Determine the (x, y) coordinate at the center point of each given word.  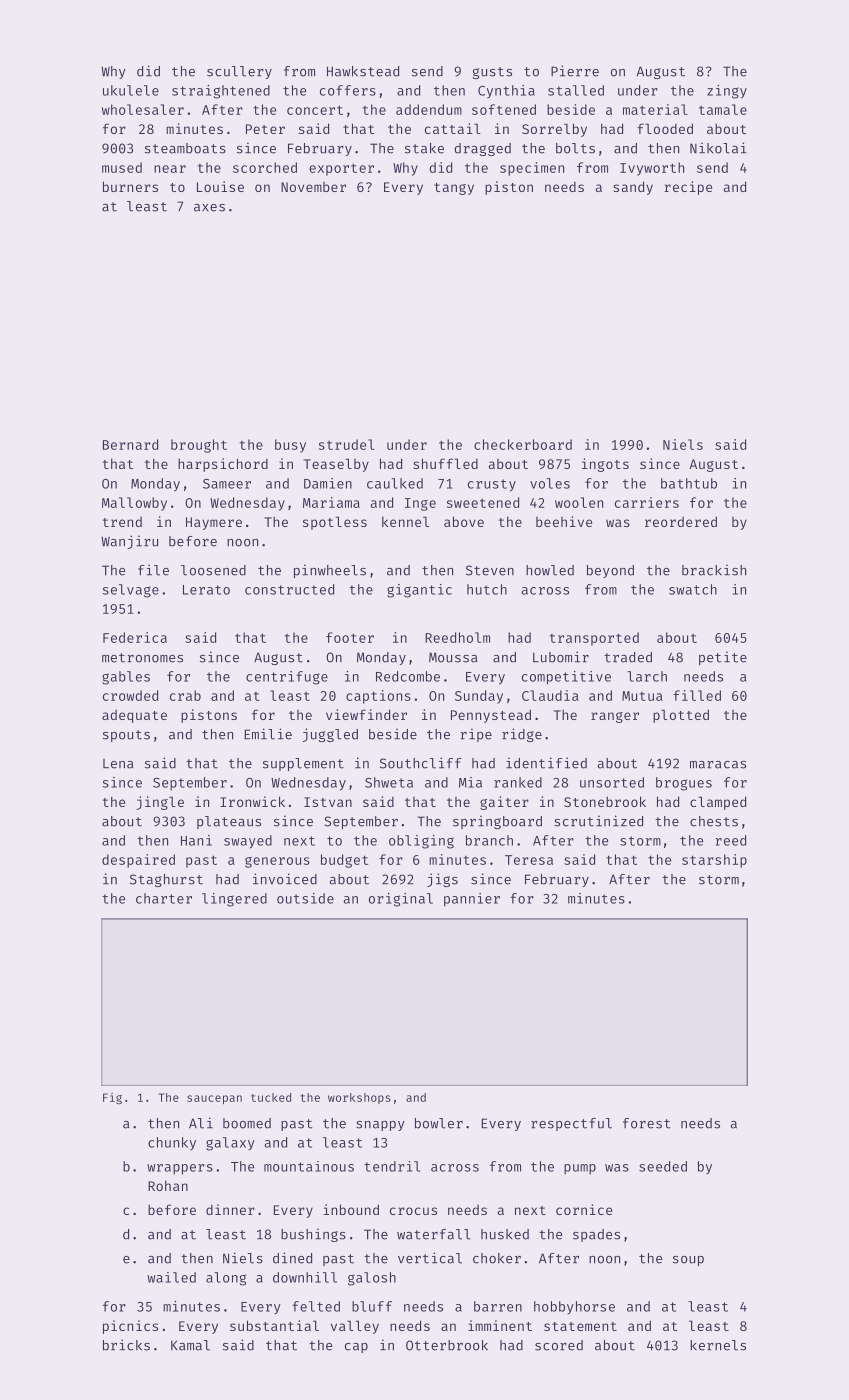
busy (290, 446)
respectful (571, 1124)
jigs (442, 880)
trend (122, 522)
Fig (112, 1098)
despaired (138, 861)
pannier (472, 900)
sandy (633, 188)
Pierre (575, 71)
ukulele (131, 90)
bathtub (689, 483)
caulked (395, 483)
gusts (492, 73)
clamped (718, 803)
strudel (346, 444)
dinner (230, 1209)
